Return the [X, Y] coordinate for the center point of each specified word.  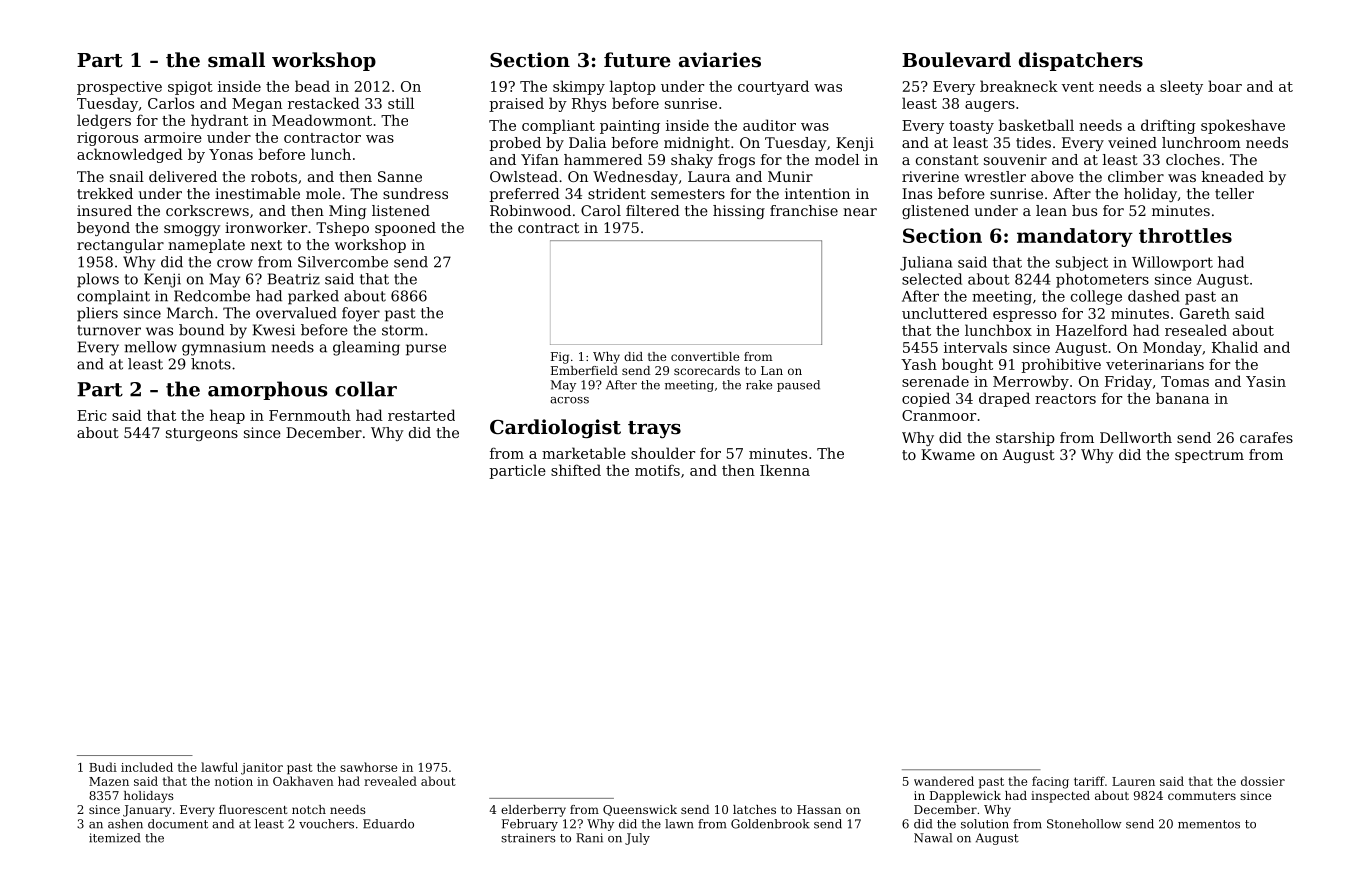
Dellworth [1136, 437]
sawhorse [368, 767]
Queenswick [640, 810]
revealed [390, 781]
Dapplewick [965, 797]
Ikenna [785, 470]
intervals [975, 347]
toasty [971, 127]
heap [227, 416]
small [236, 60]
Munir [790, 176]
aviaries [720, 59]
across [569, 400]
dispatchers [1081, 61]
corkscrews [207, 210]
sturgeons [202, 434]
